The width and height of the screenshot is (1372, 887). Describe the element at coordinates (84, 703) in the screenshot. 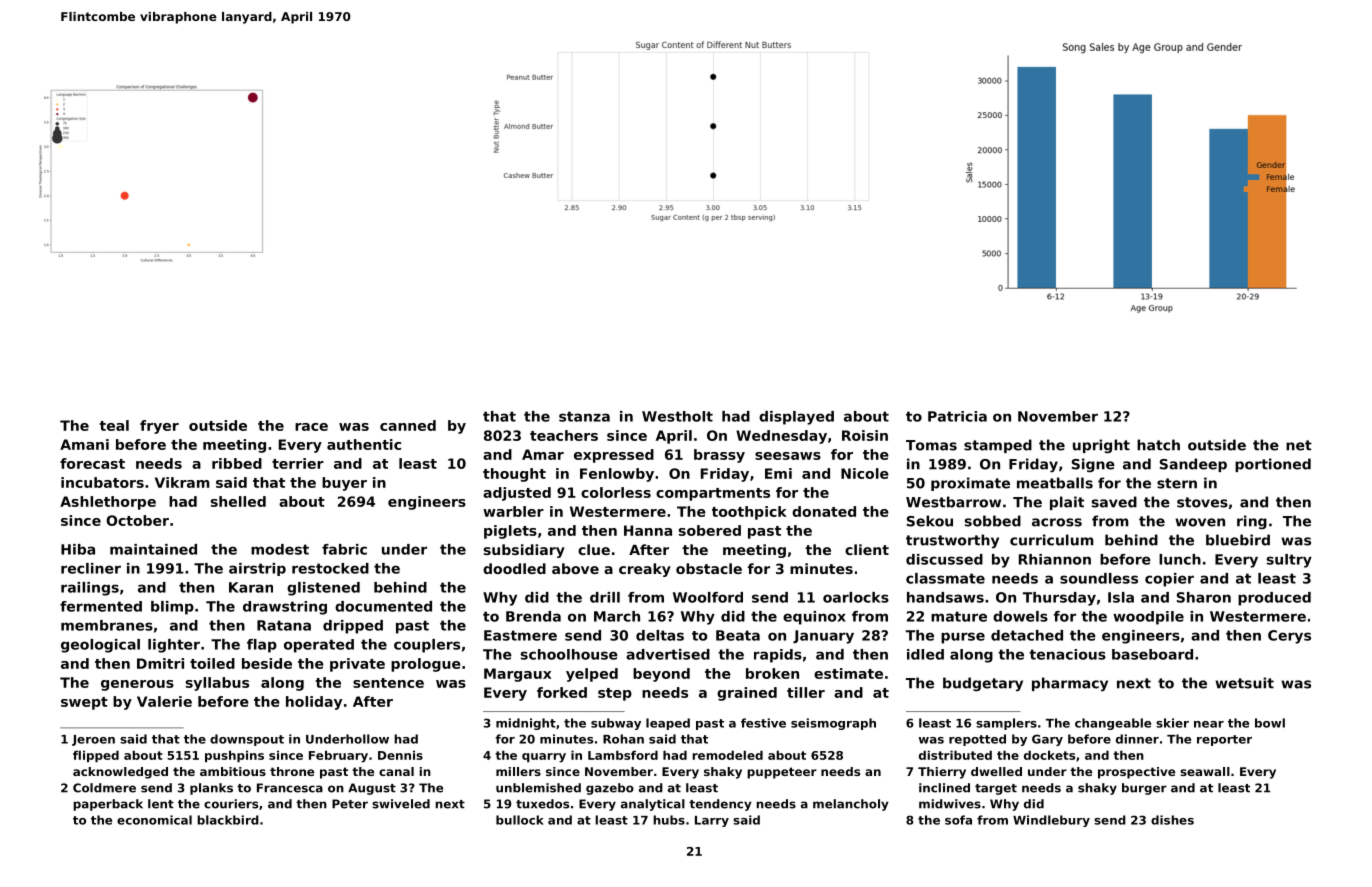

I see `swept` at that location.
